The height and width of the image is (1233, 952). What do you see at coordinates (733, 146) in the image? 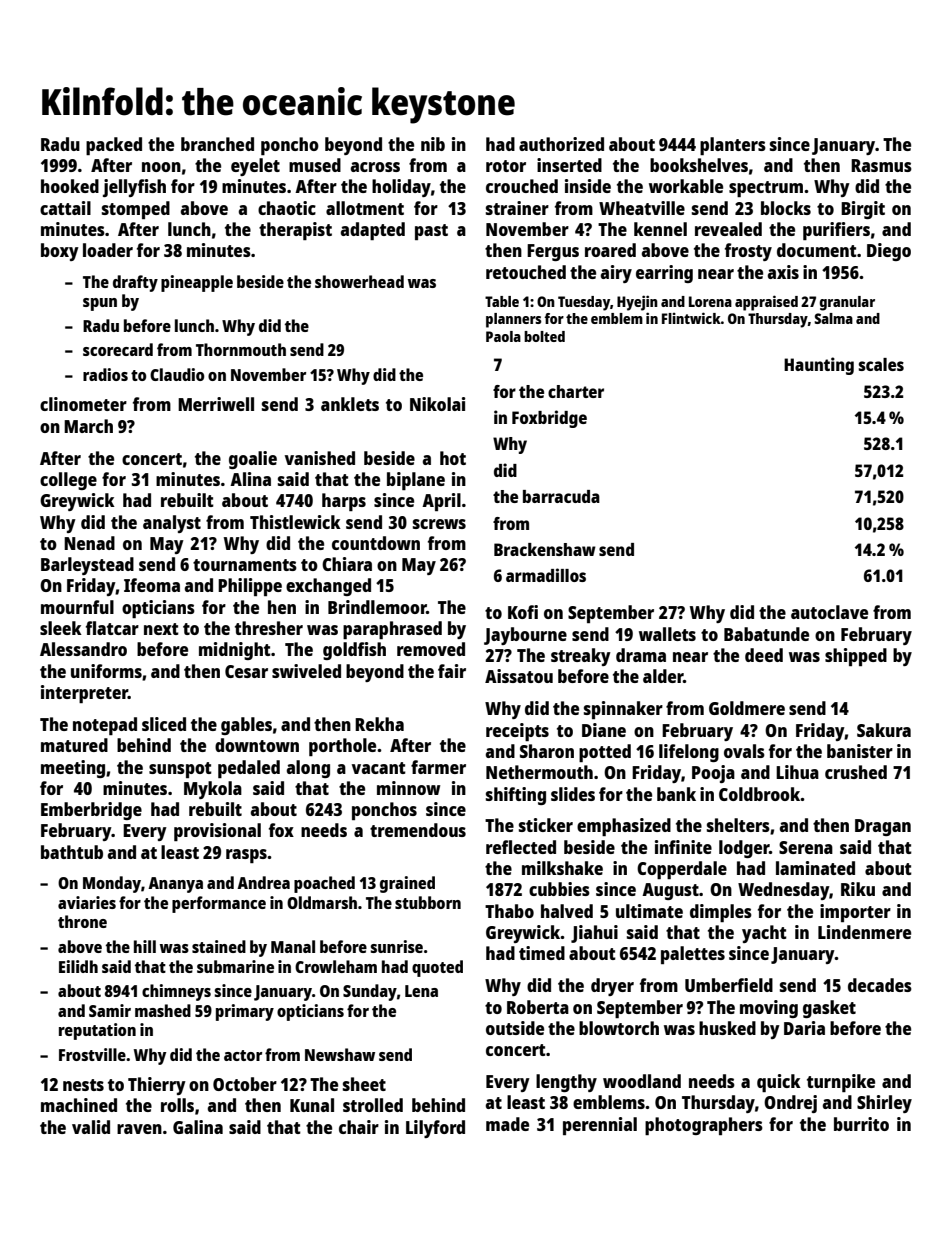
I see `planters` at bounding box center [733, 146].
